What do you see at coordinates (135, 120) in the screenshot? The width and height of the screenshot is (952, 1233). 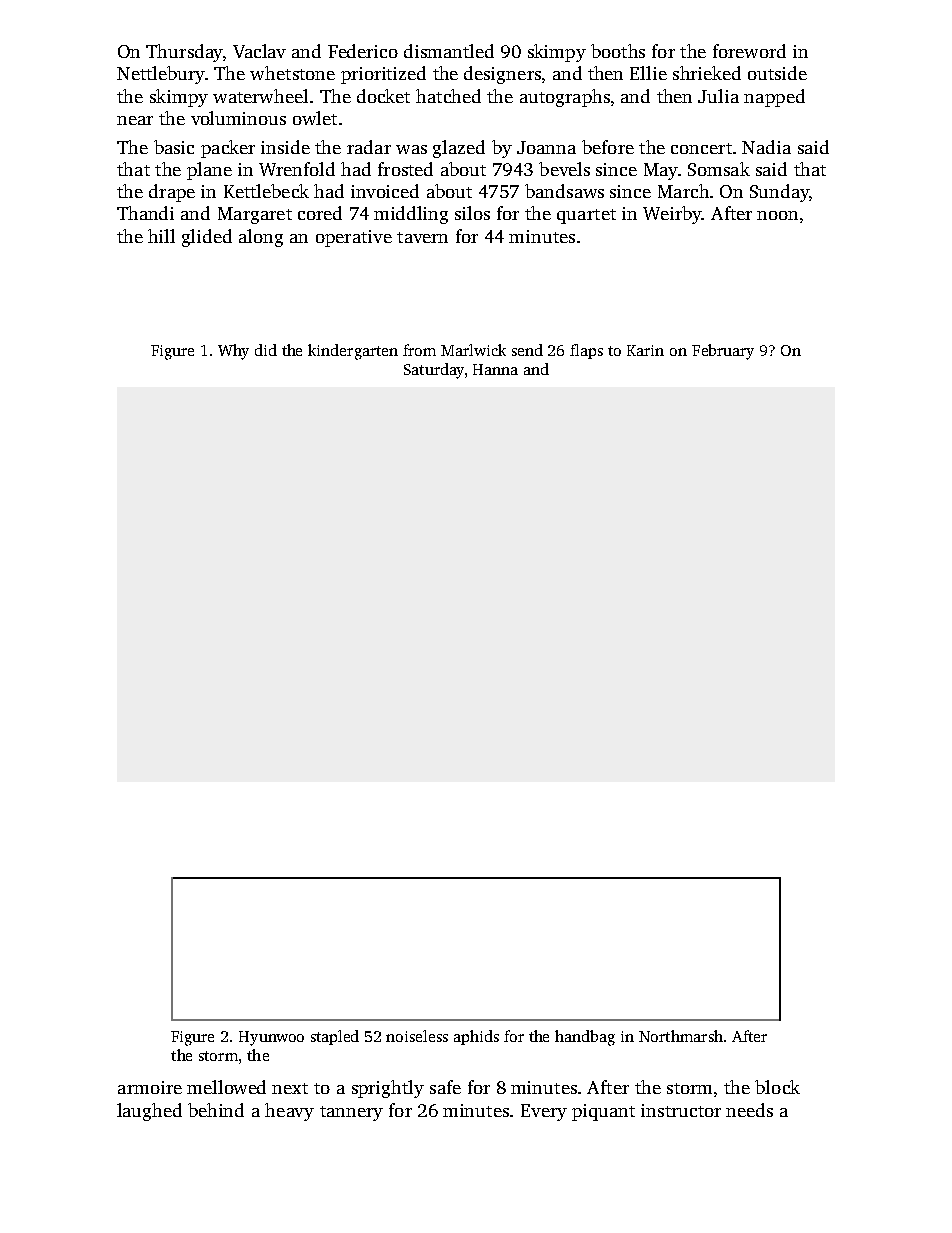 I see `near` at bounding box center [135, 120].
